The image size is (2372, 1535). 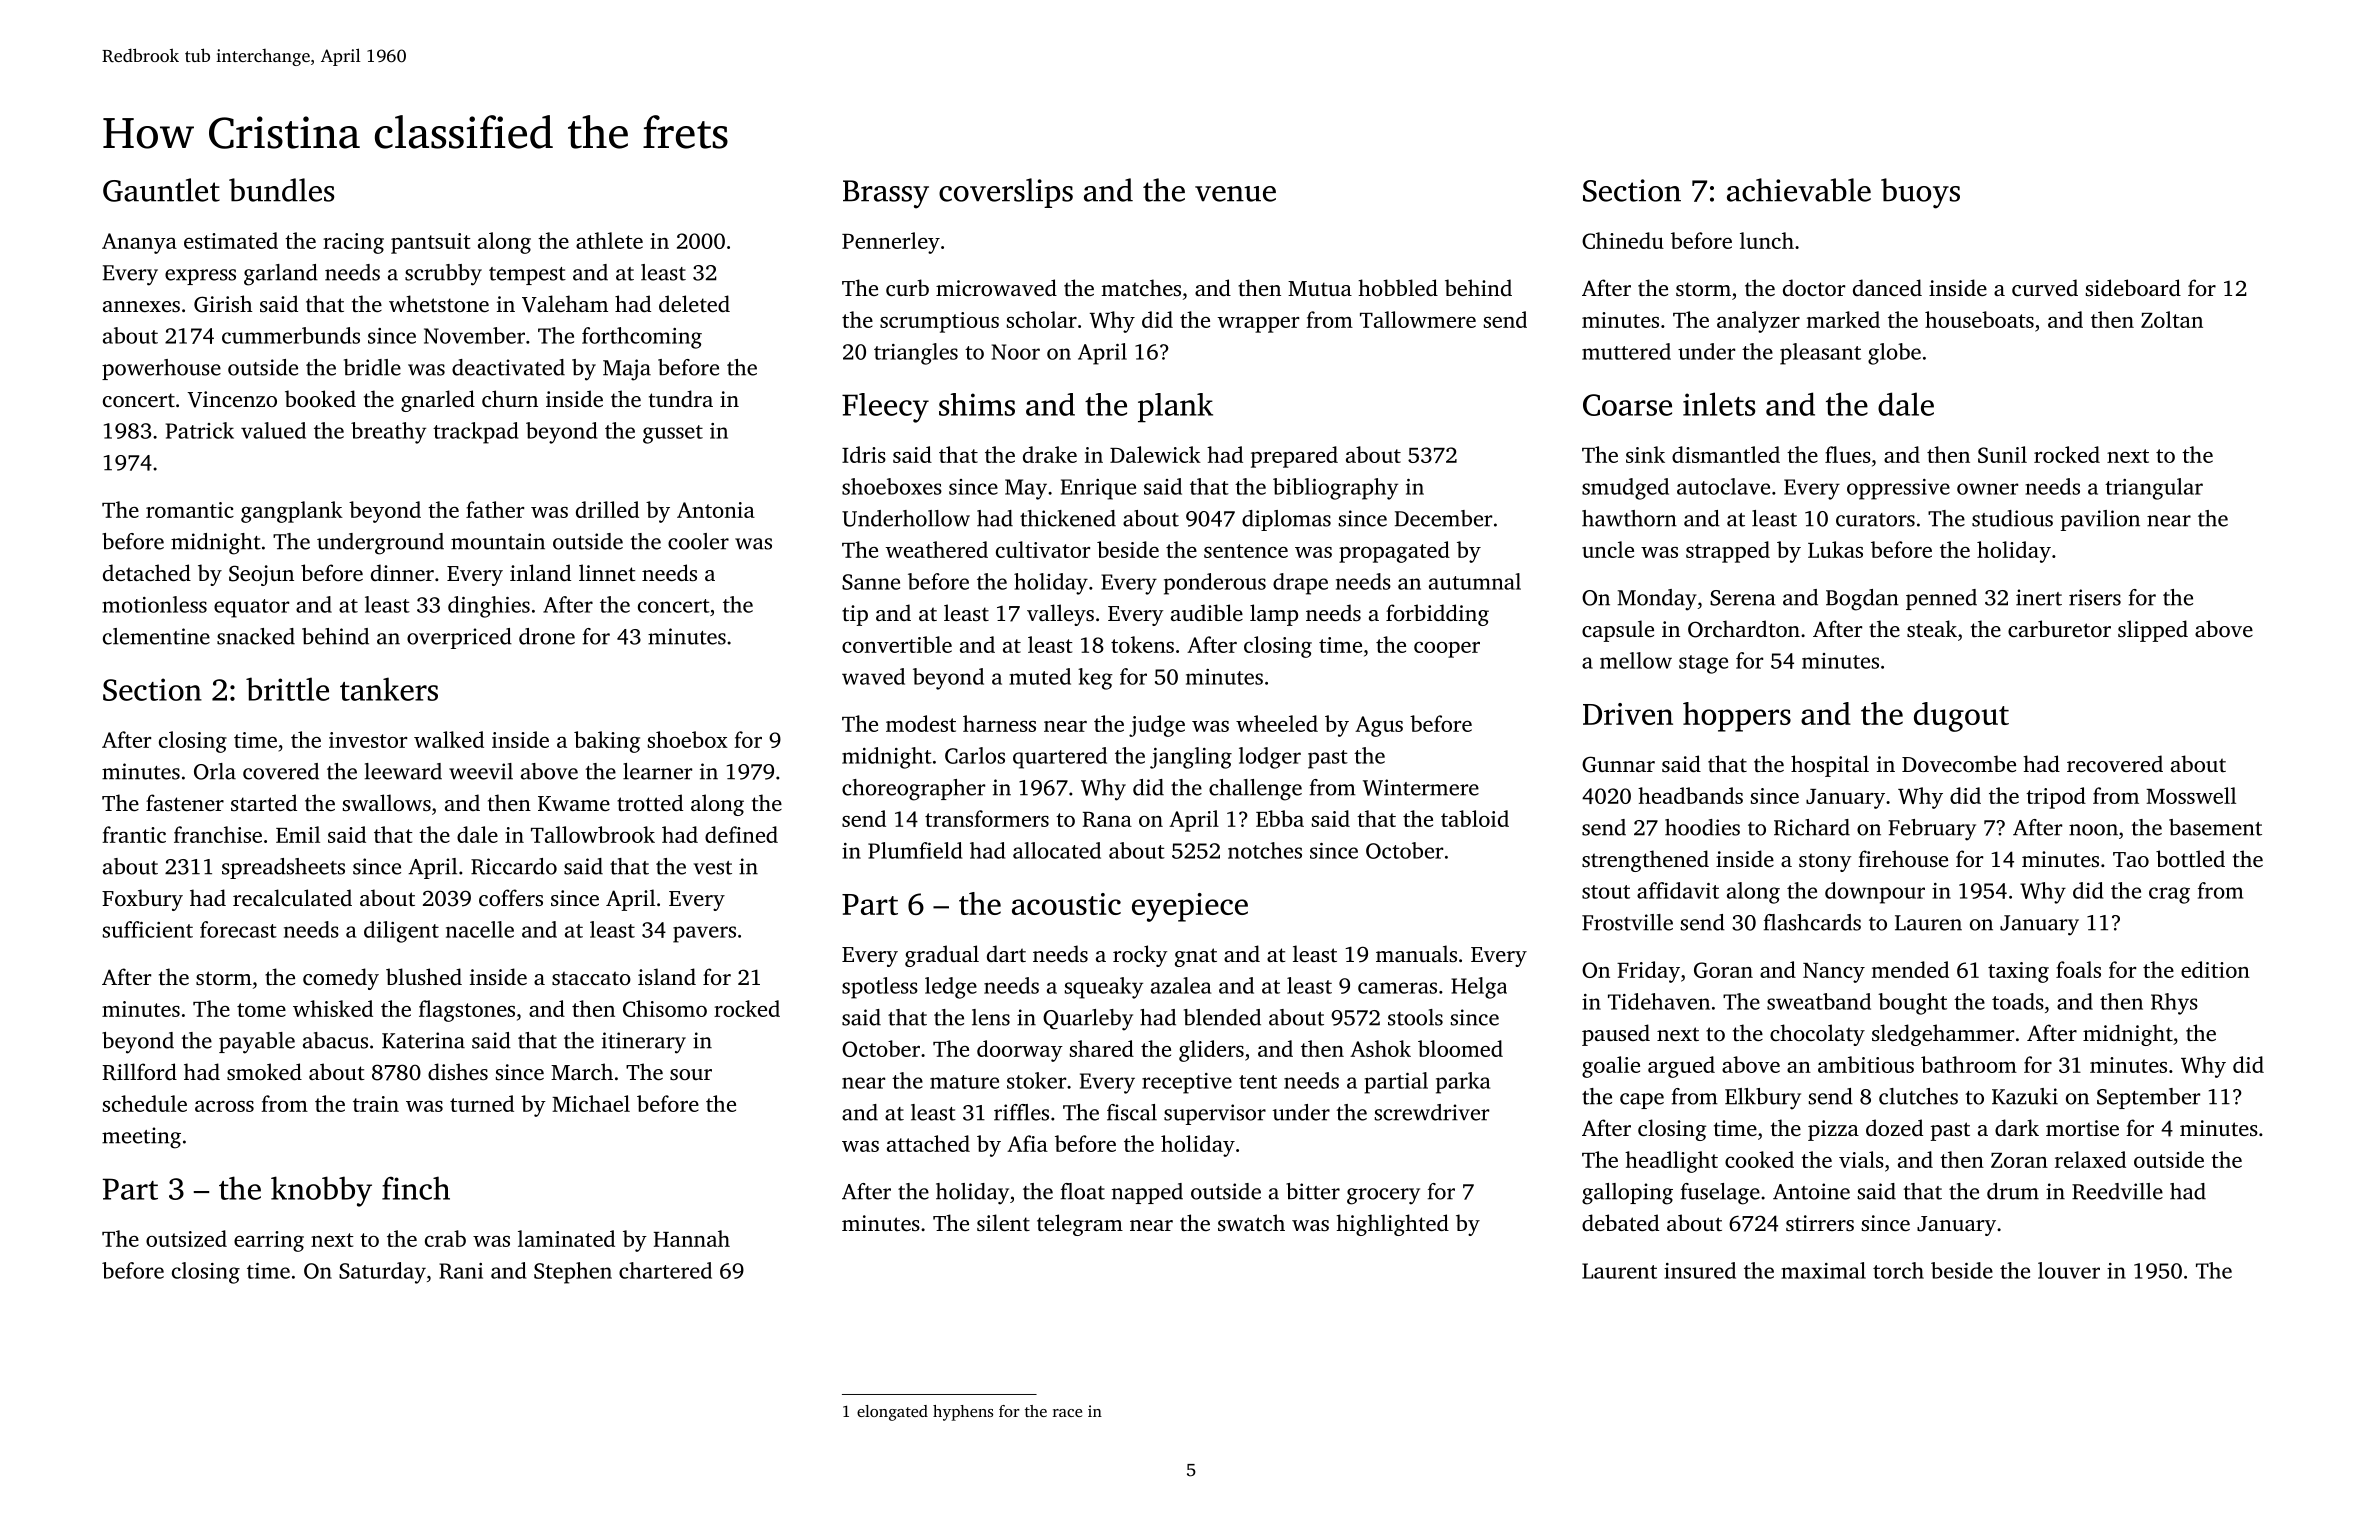 What do you see at coordinates (147, 572) in the screenshot?
I see `detached` at bounding box center [147, 572].
